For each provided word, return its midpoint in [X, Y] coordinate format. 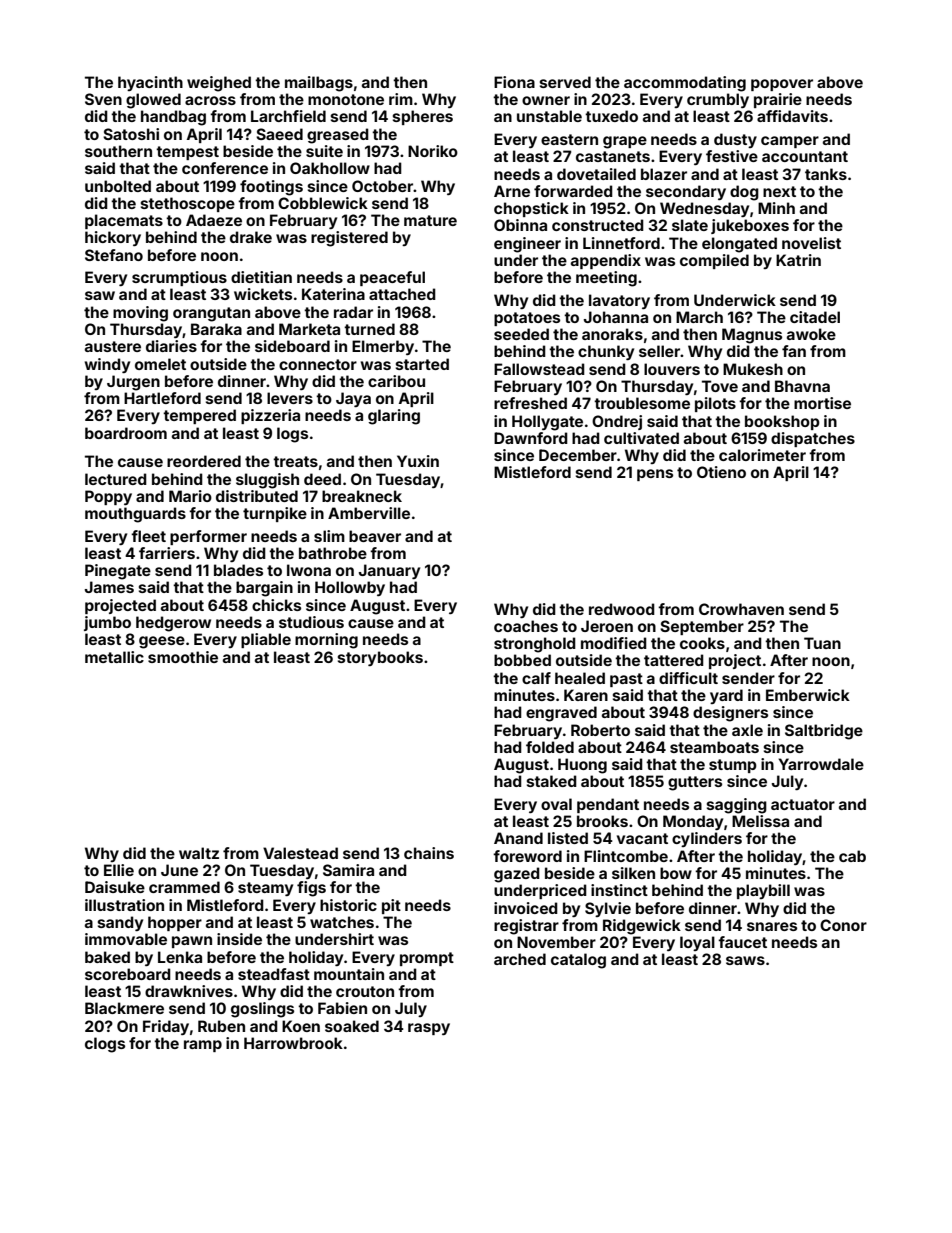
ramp [203, 1046]
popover [782, 85]
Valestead [300, 853]
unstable [549, 116]
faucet [742, 942]
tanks [826, 174]
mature [430, 220]
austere [113, 346]
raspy [429, 1029]
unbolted [118, 186]
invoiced [526, 908]
